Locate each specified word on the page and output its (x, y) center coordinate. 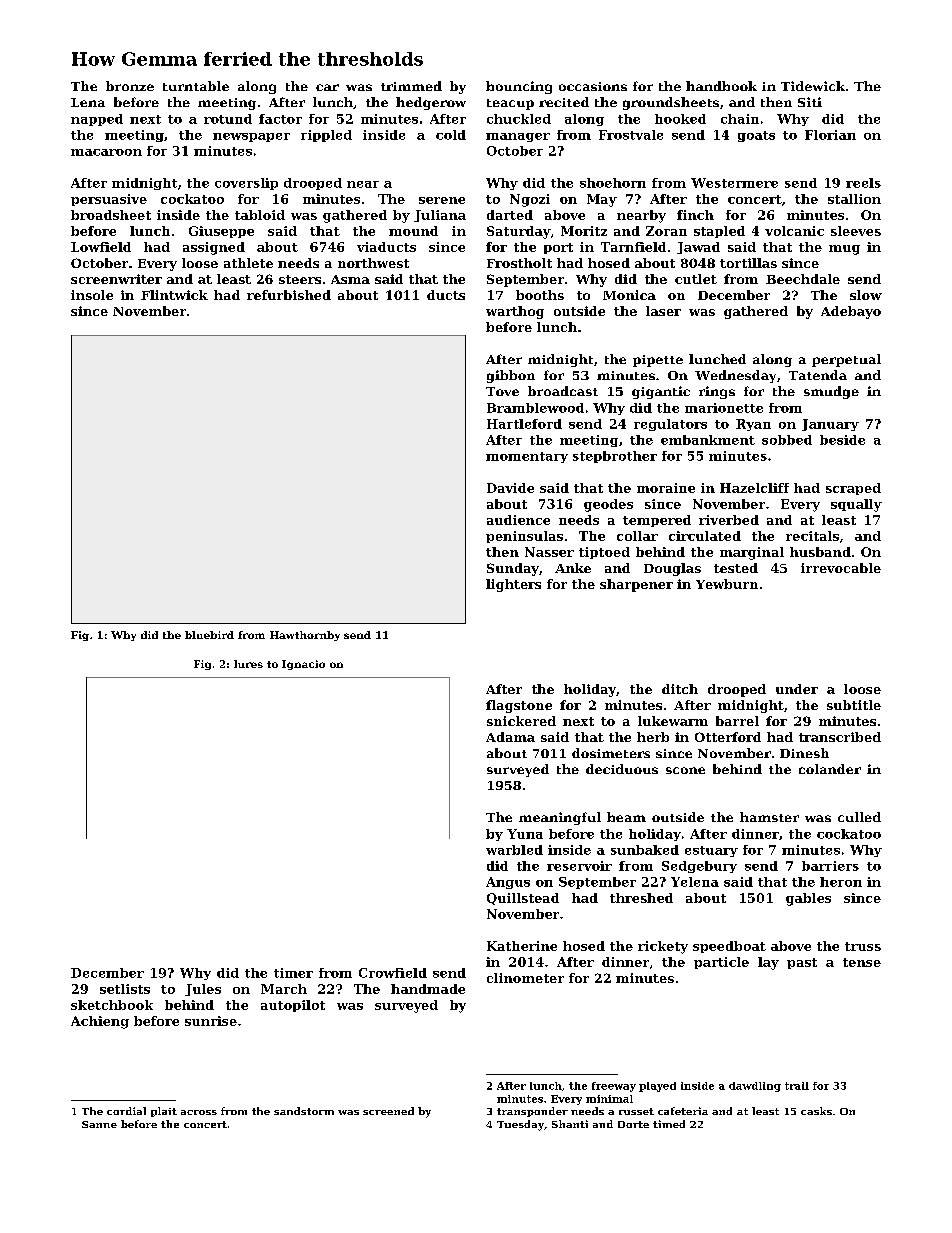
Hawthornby (305, 636)
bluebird (209, 635)
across (199, 1112)
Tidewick (813, 86)
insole (92, 295)
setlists (125, 989)
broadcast (563, 391)
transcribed (840, 737)
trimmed (411, 86)
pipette (658, 361)
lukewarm (673, 721)
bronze (130, 86)
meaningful (560, 818)
